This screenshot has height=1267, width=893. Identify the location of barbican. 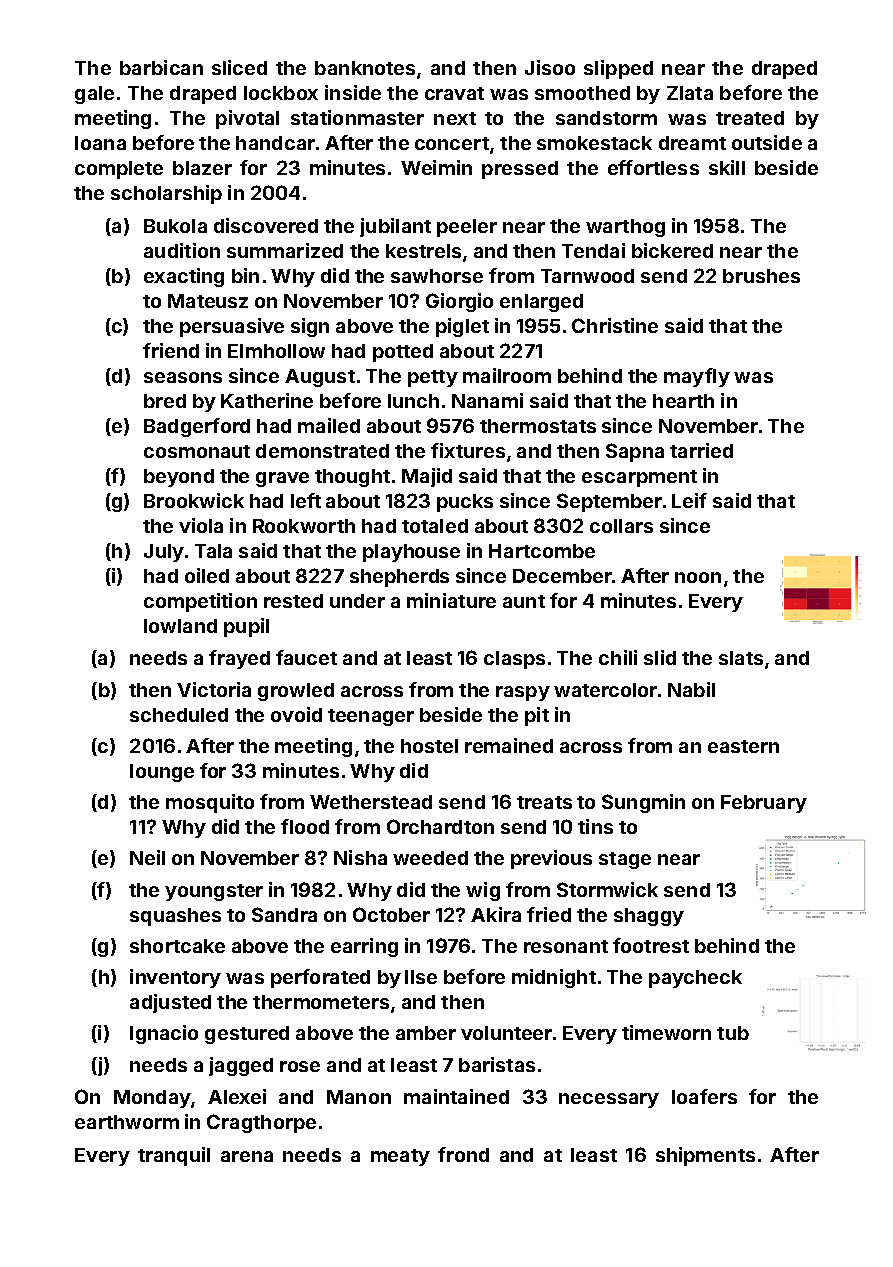
(161, 67).
